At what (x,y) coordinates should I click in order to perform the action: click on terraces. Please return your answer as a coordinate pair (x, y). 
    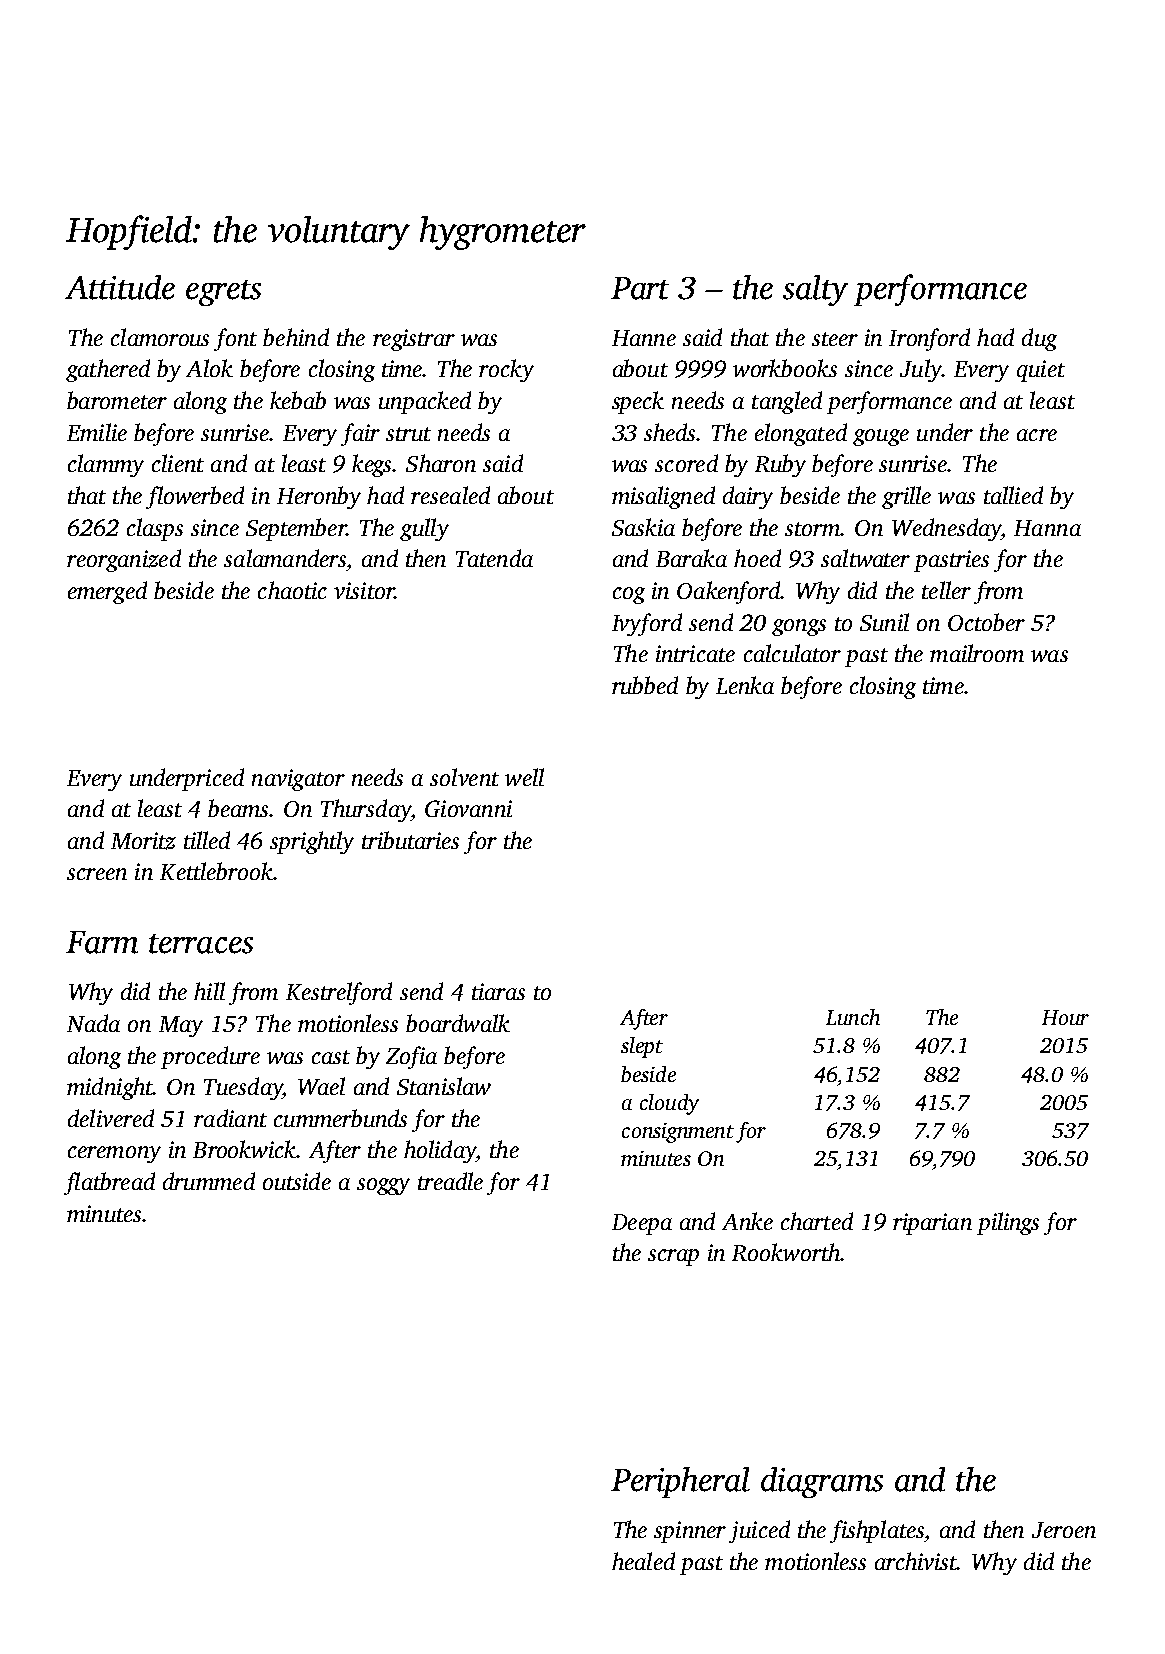
    Looking at the image, I should click on (201, 944).
